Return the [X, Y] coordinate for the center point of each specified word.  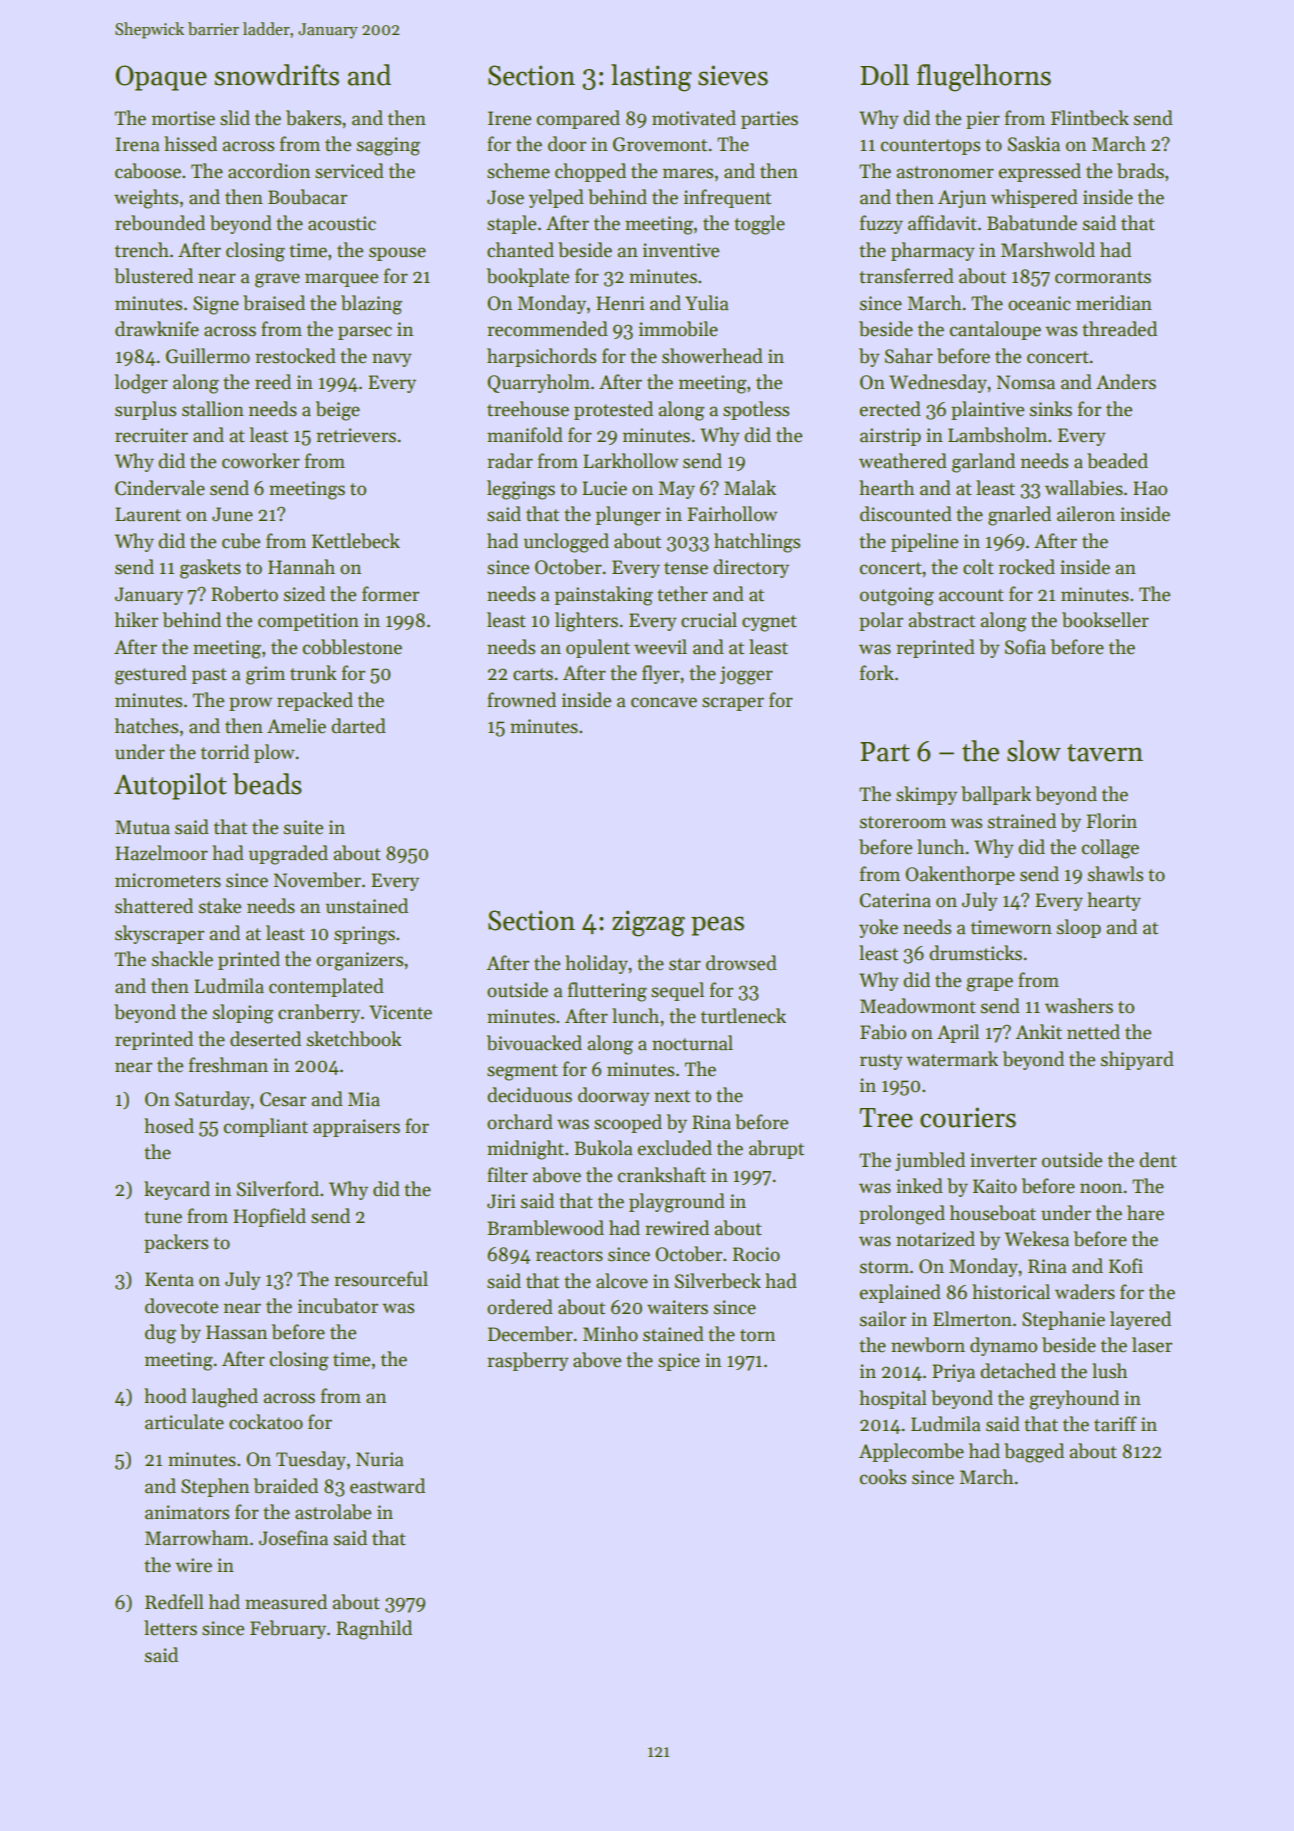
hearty [1114, 901]
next [672, 1096]
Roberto [244, 594]
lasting [651, 78]
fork [877, 673]
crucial [709, 620]
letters [170, 1628]
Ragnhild [374, 1630]
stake [220, 906]
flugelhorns [984, 78]
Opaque [161, 78]
